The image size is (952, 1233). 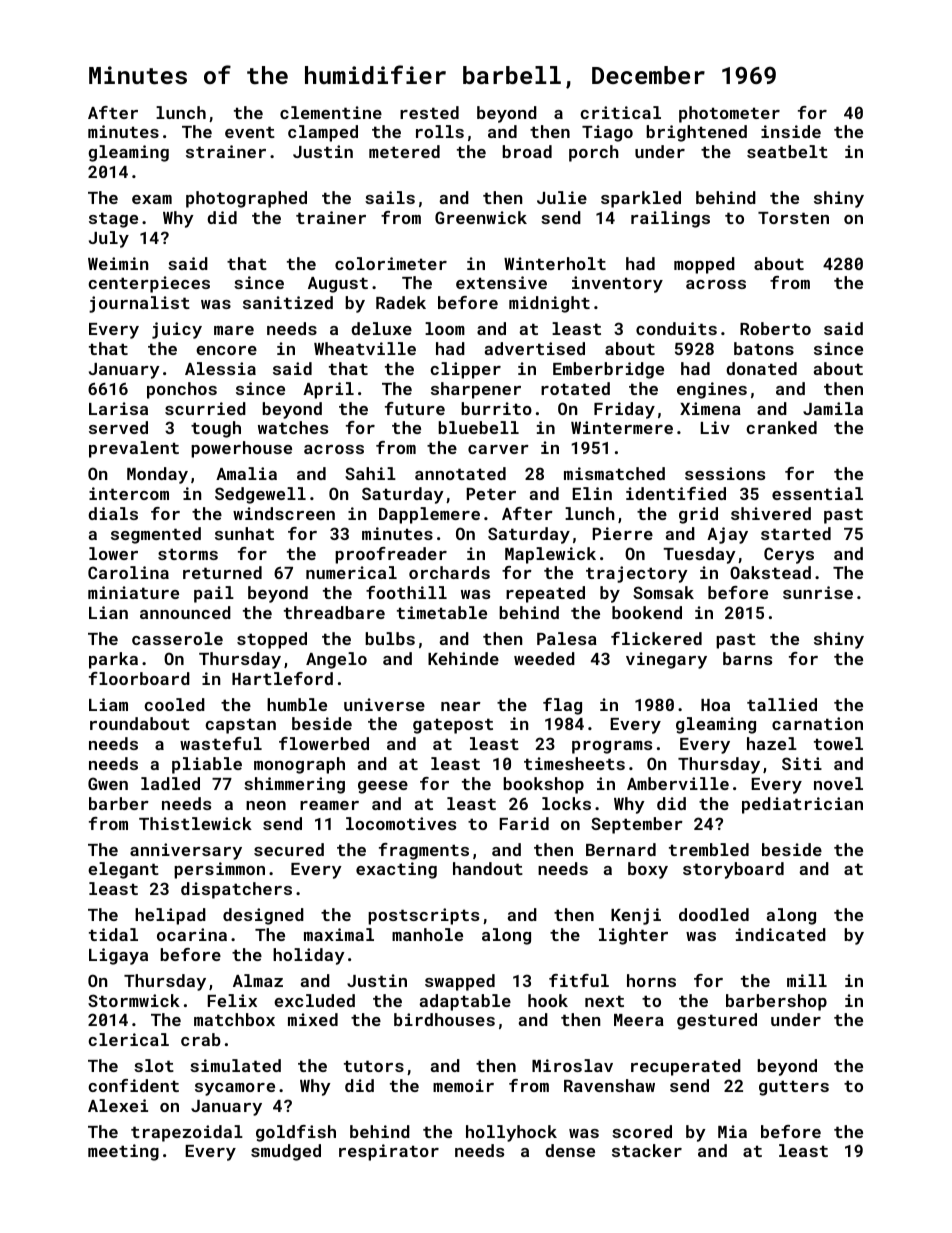 I want to click on Torsten, so click(x=793, y=218).
